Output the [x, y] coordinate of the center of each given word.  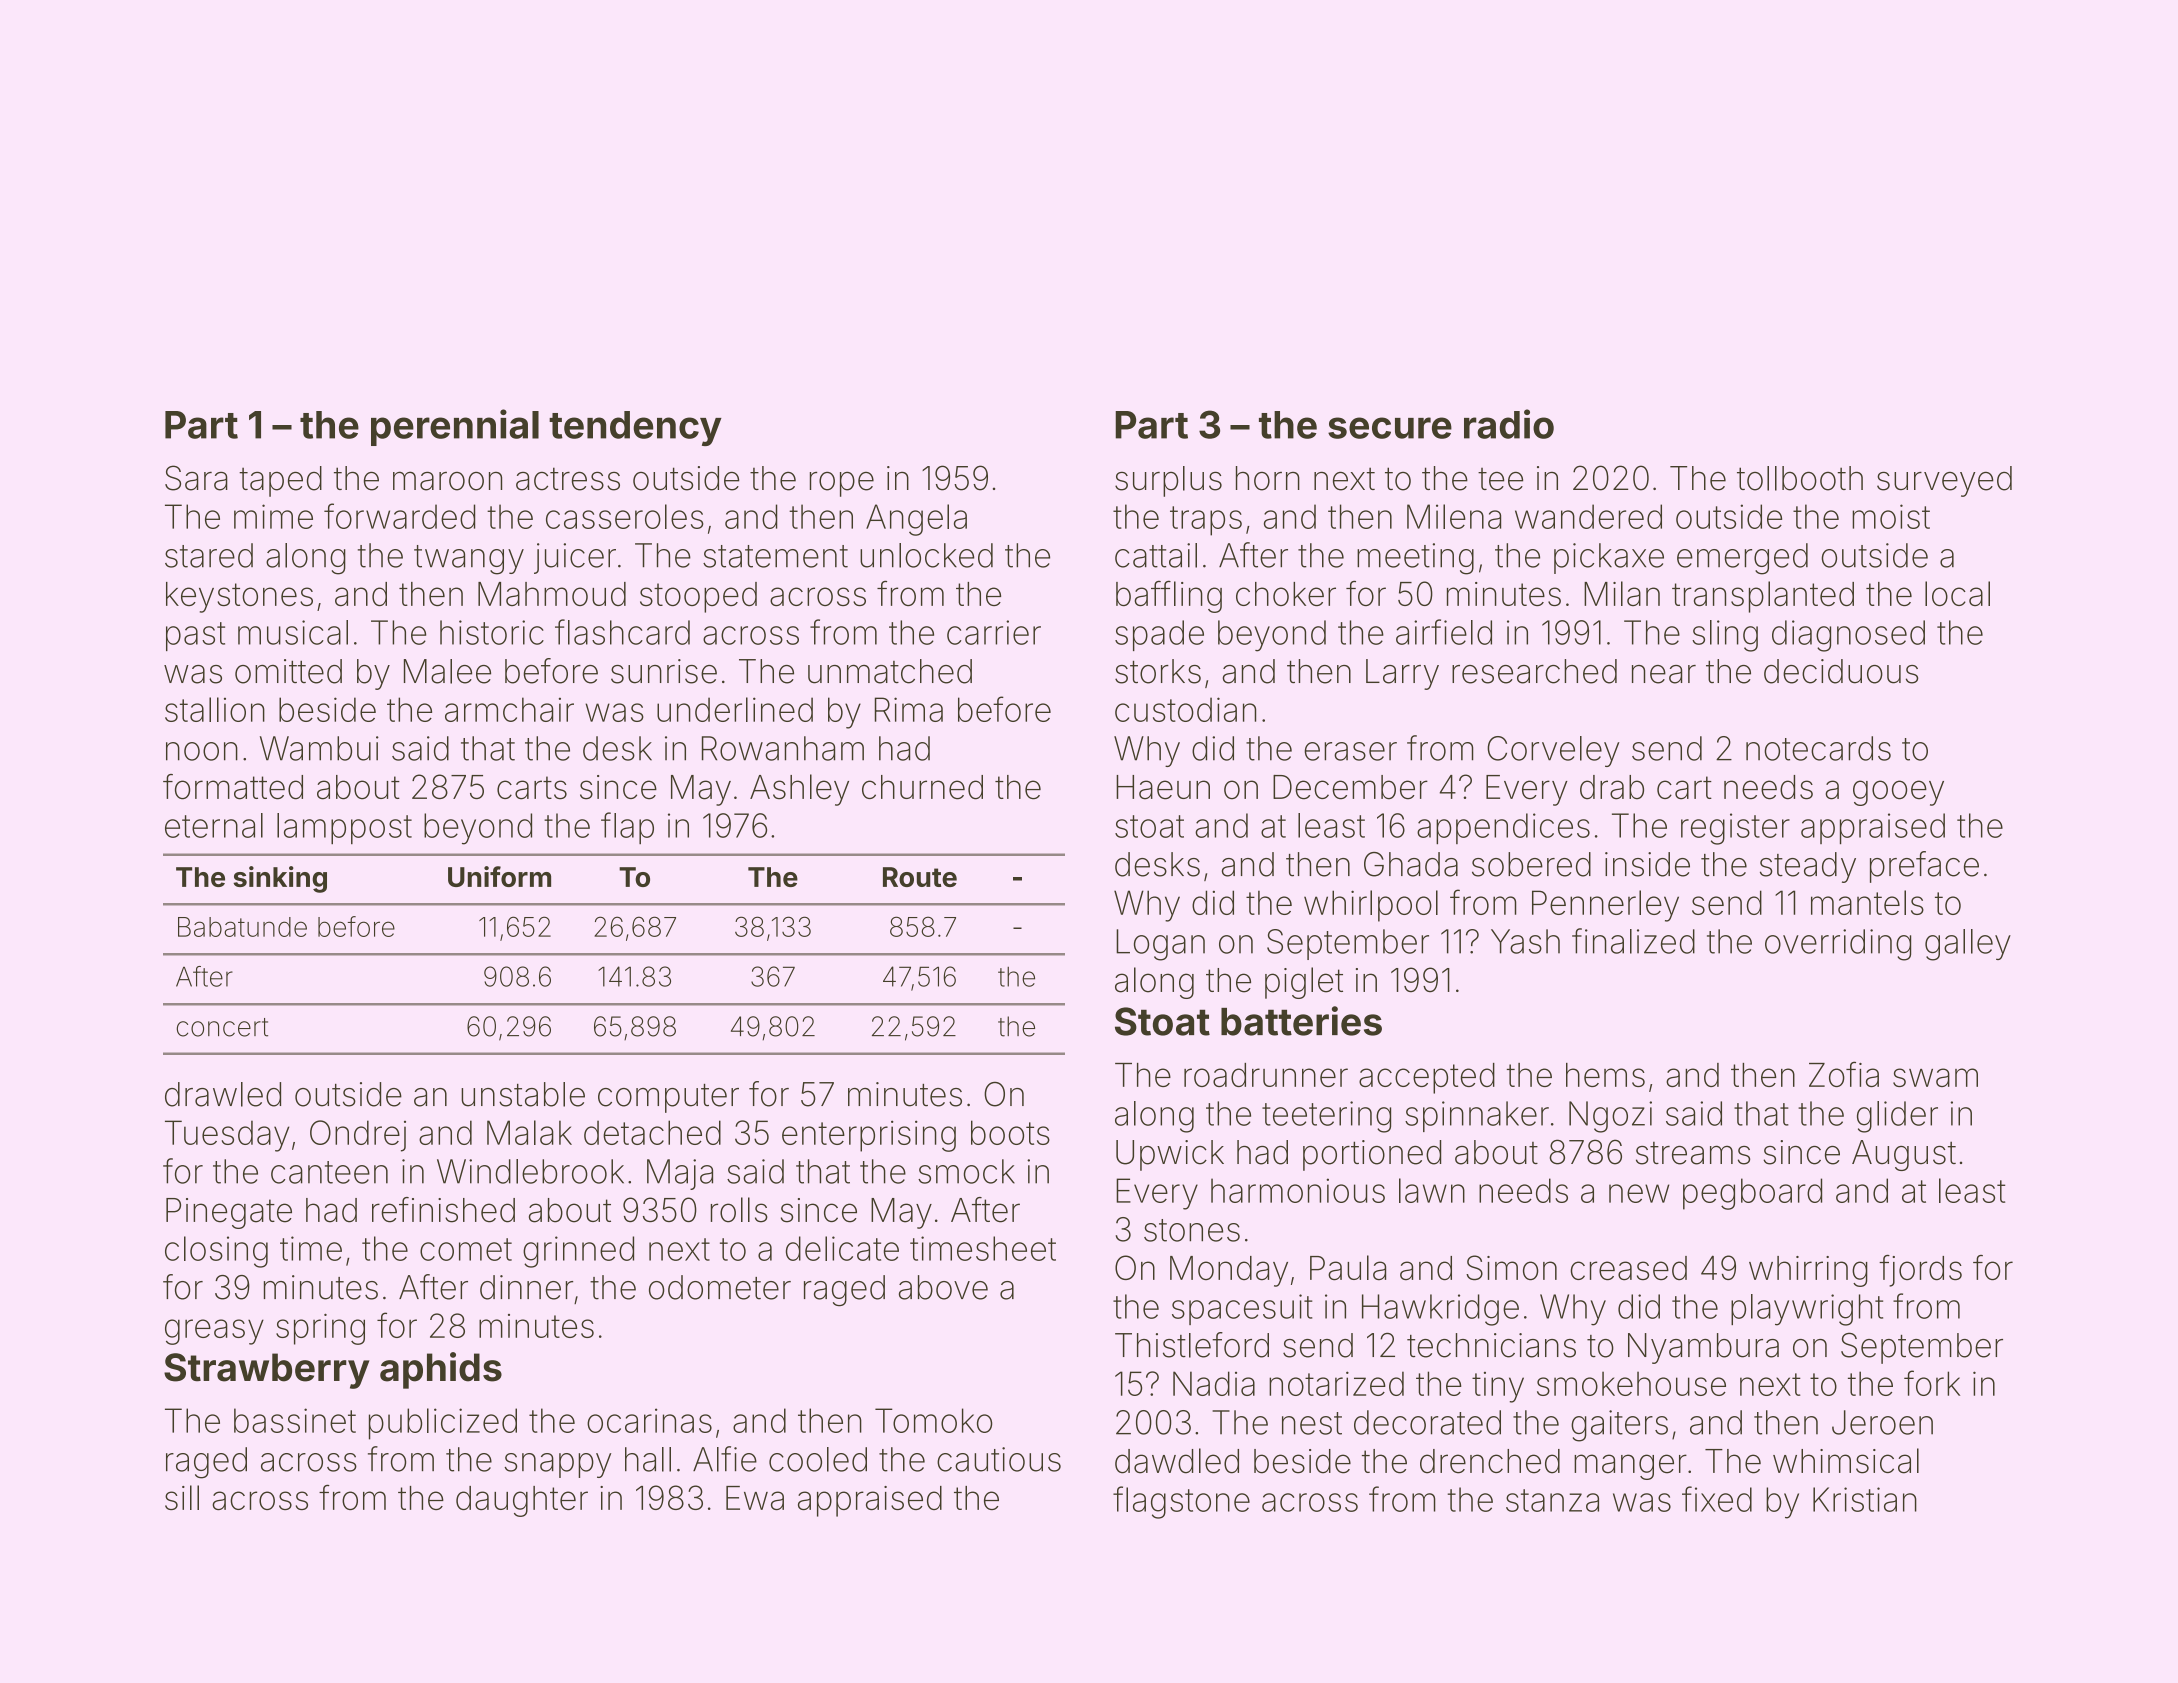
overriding [1838, 945]
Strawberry [267, 1371]
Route [920, 877]
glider [1897, 1117]
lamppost [344, 828]
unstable [523, 1094]
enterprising [869, 1136]
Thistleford [1192, 1345]
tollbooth [1800, 478]
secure [1390, 428]
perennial [455, 427]
